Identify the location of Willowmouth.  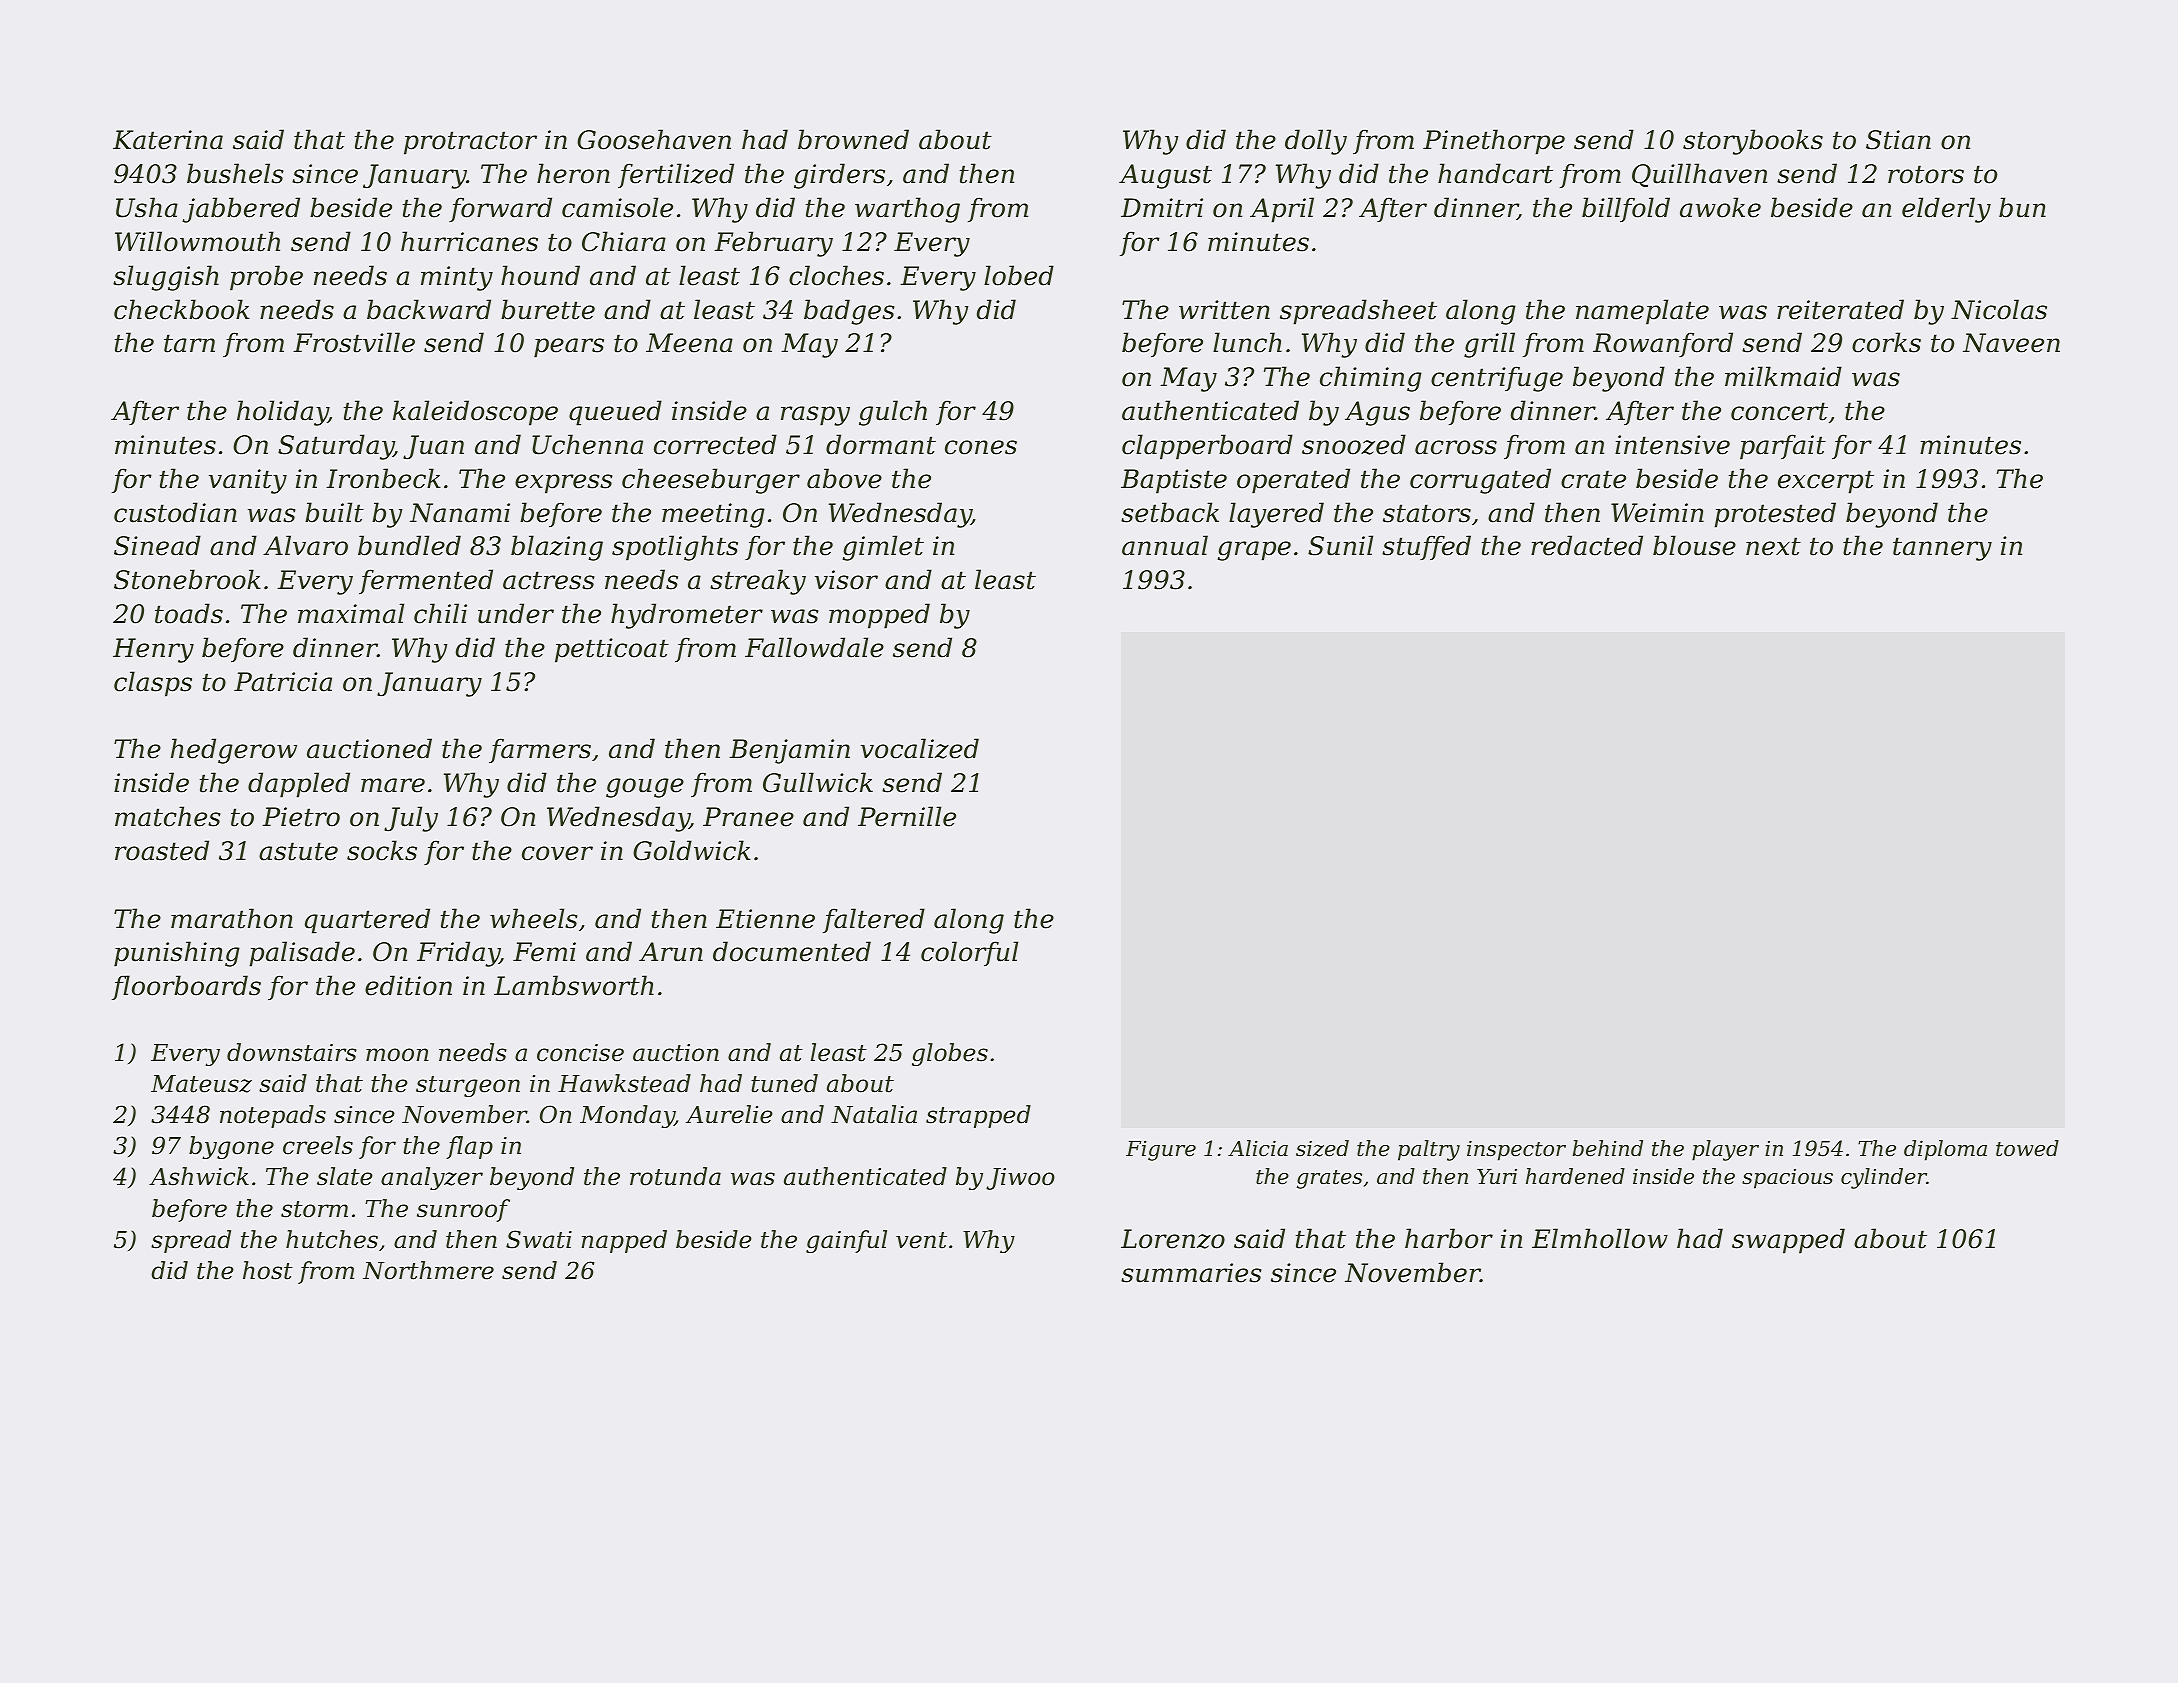
(197, 241).
